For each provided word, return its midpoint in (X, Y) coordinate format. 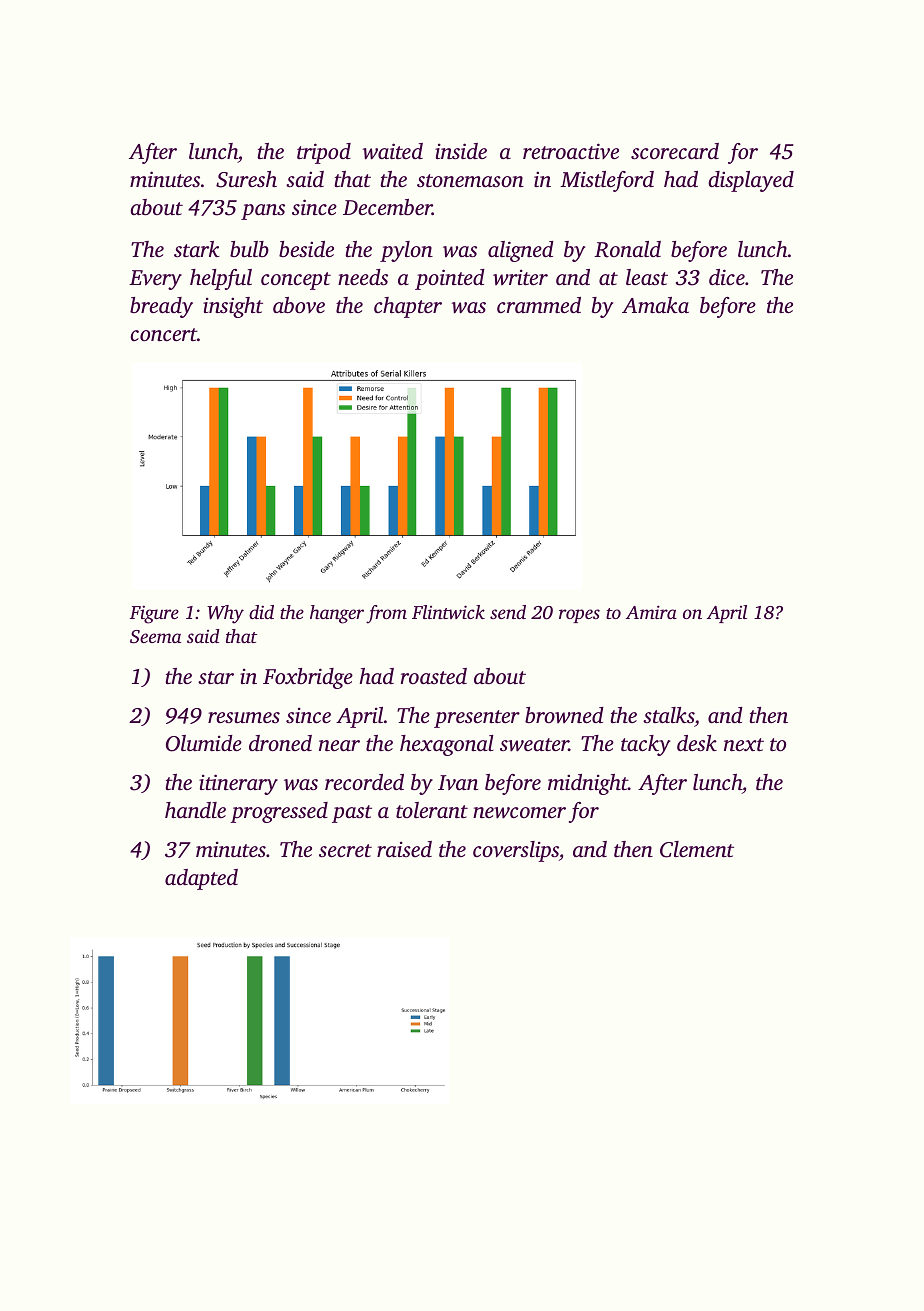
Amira (651, 612)
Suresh (246, 179)
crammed (539, 305)
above (299, 305)
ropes (579, 616)
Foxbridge (308, 678)
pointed (450, 279)
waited (393, 151)
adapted (201, 879)
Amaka (655, 305)
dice (727, 277)
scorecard (675, 151)
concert (163, 334)
